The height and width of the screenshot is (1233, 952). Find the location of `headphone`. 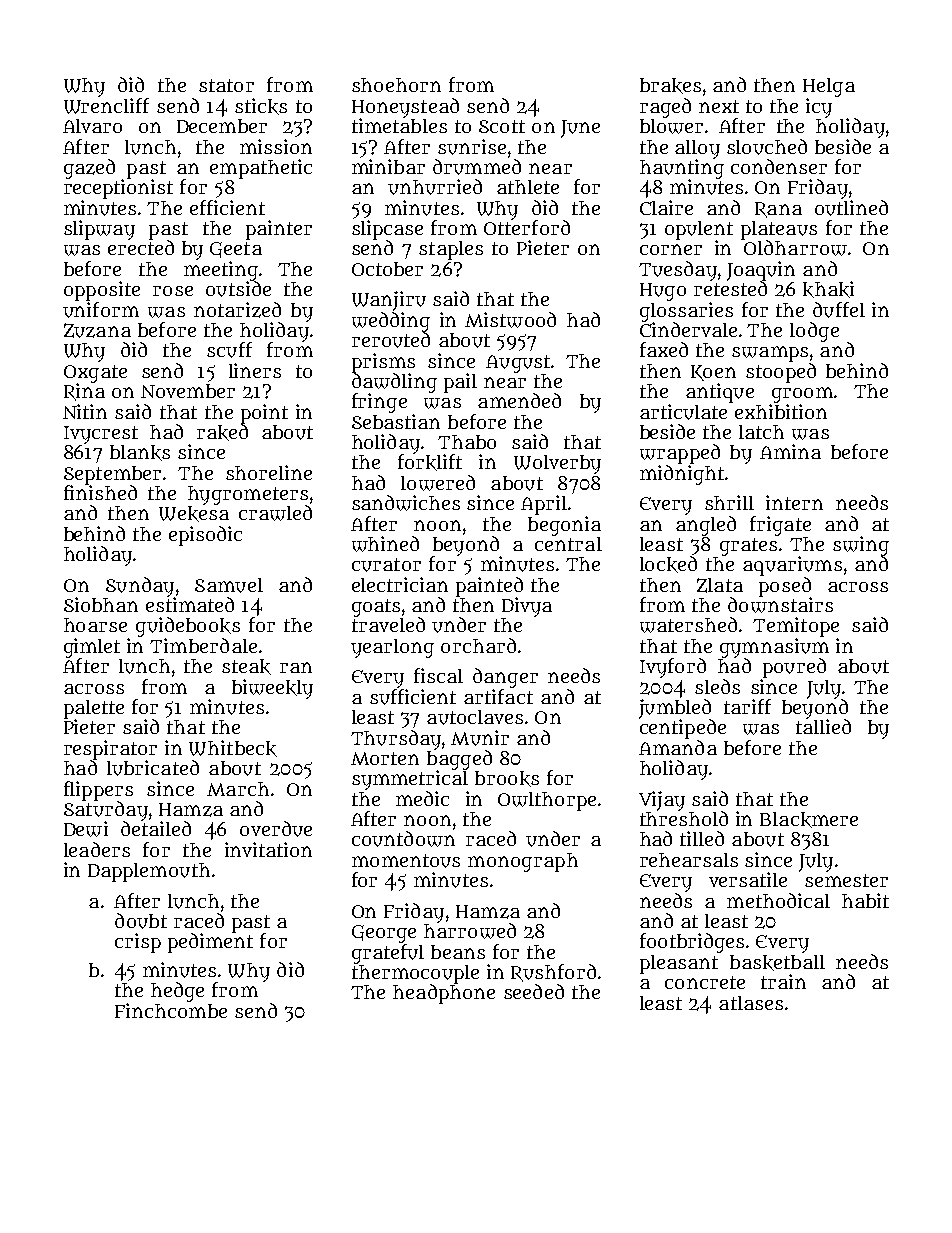

headphone is located at coordinates (444, 994).
